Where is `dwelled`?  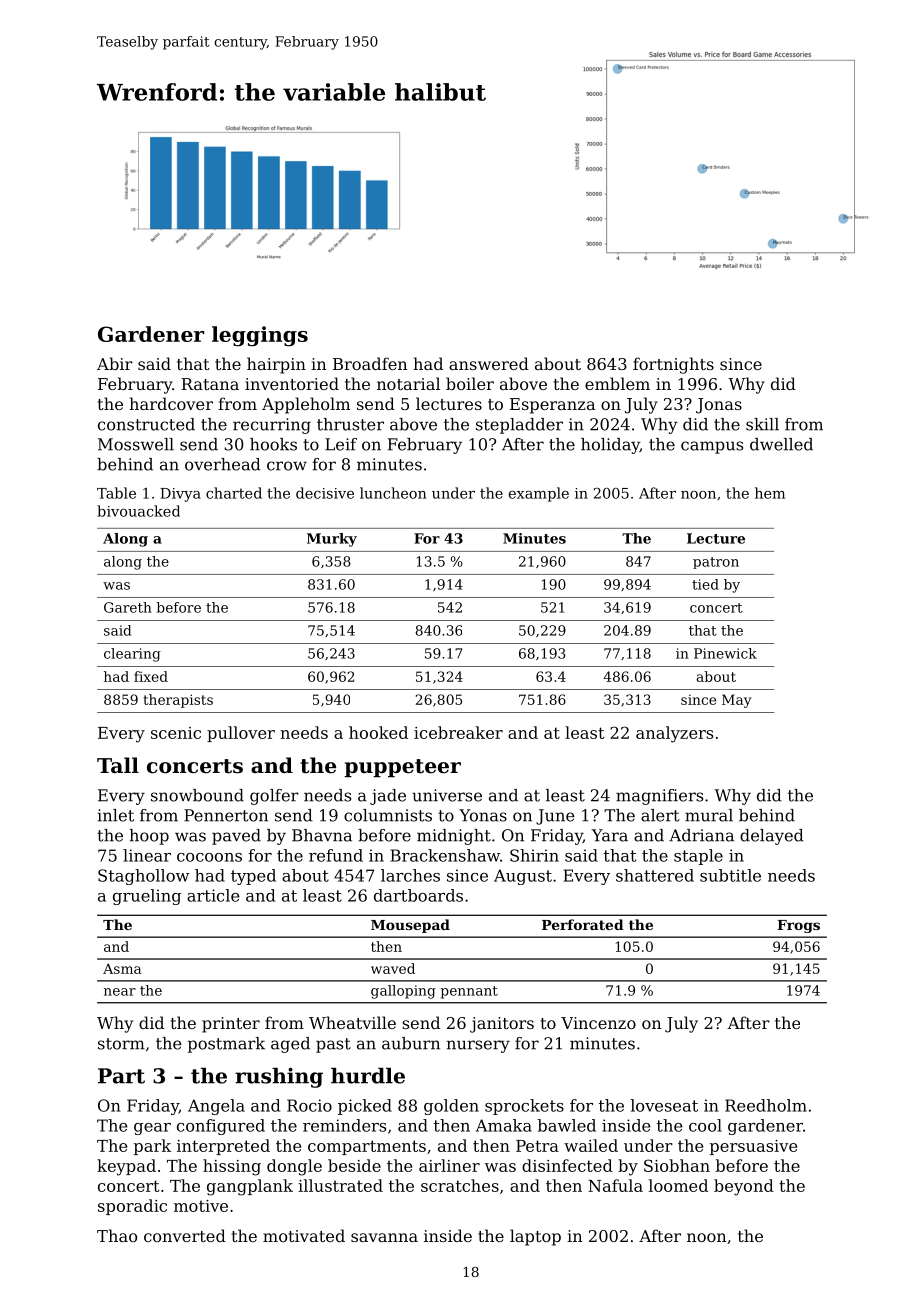 dwelled is located at coordinates (781, 444).
